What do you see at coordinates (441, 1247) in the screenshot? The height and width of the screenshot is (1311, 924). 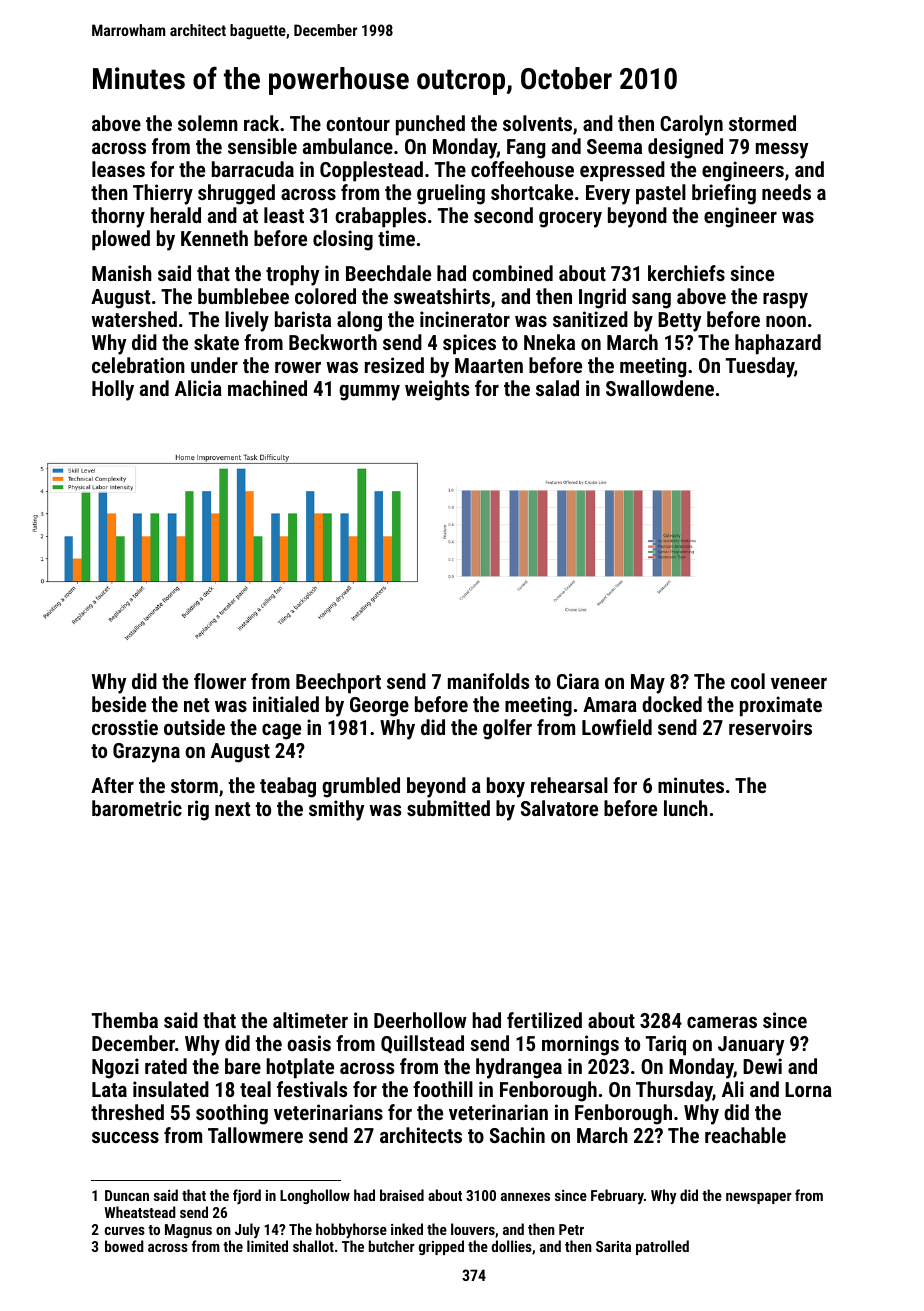 I see `gripped` at bounding box center [441, 1247].
